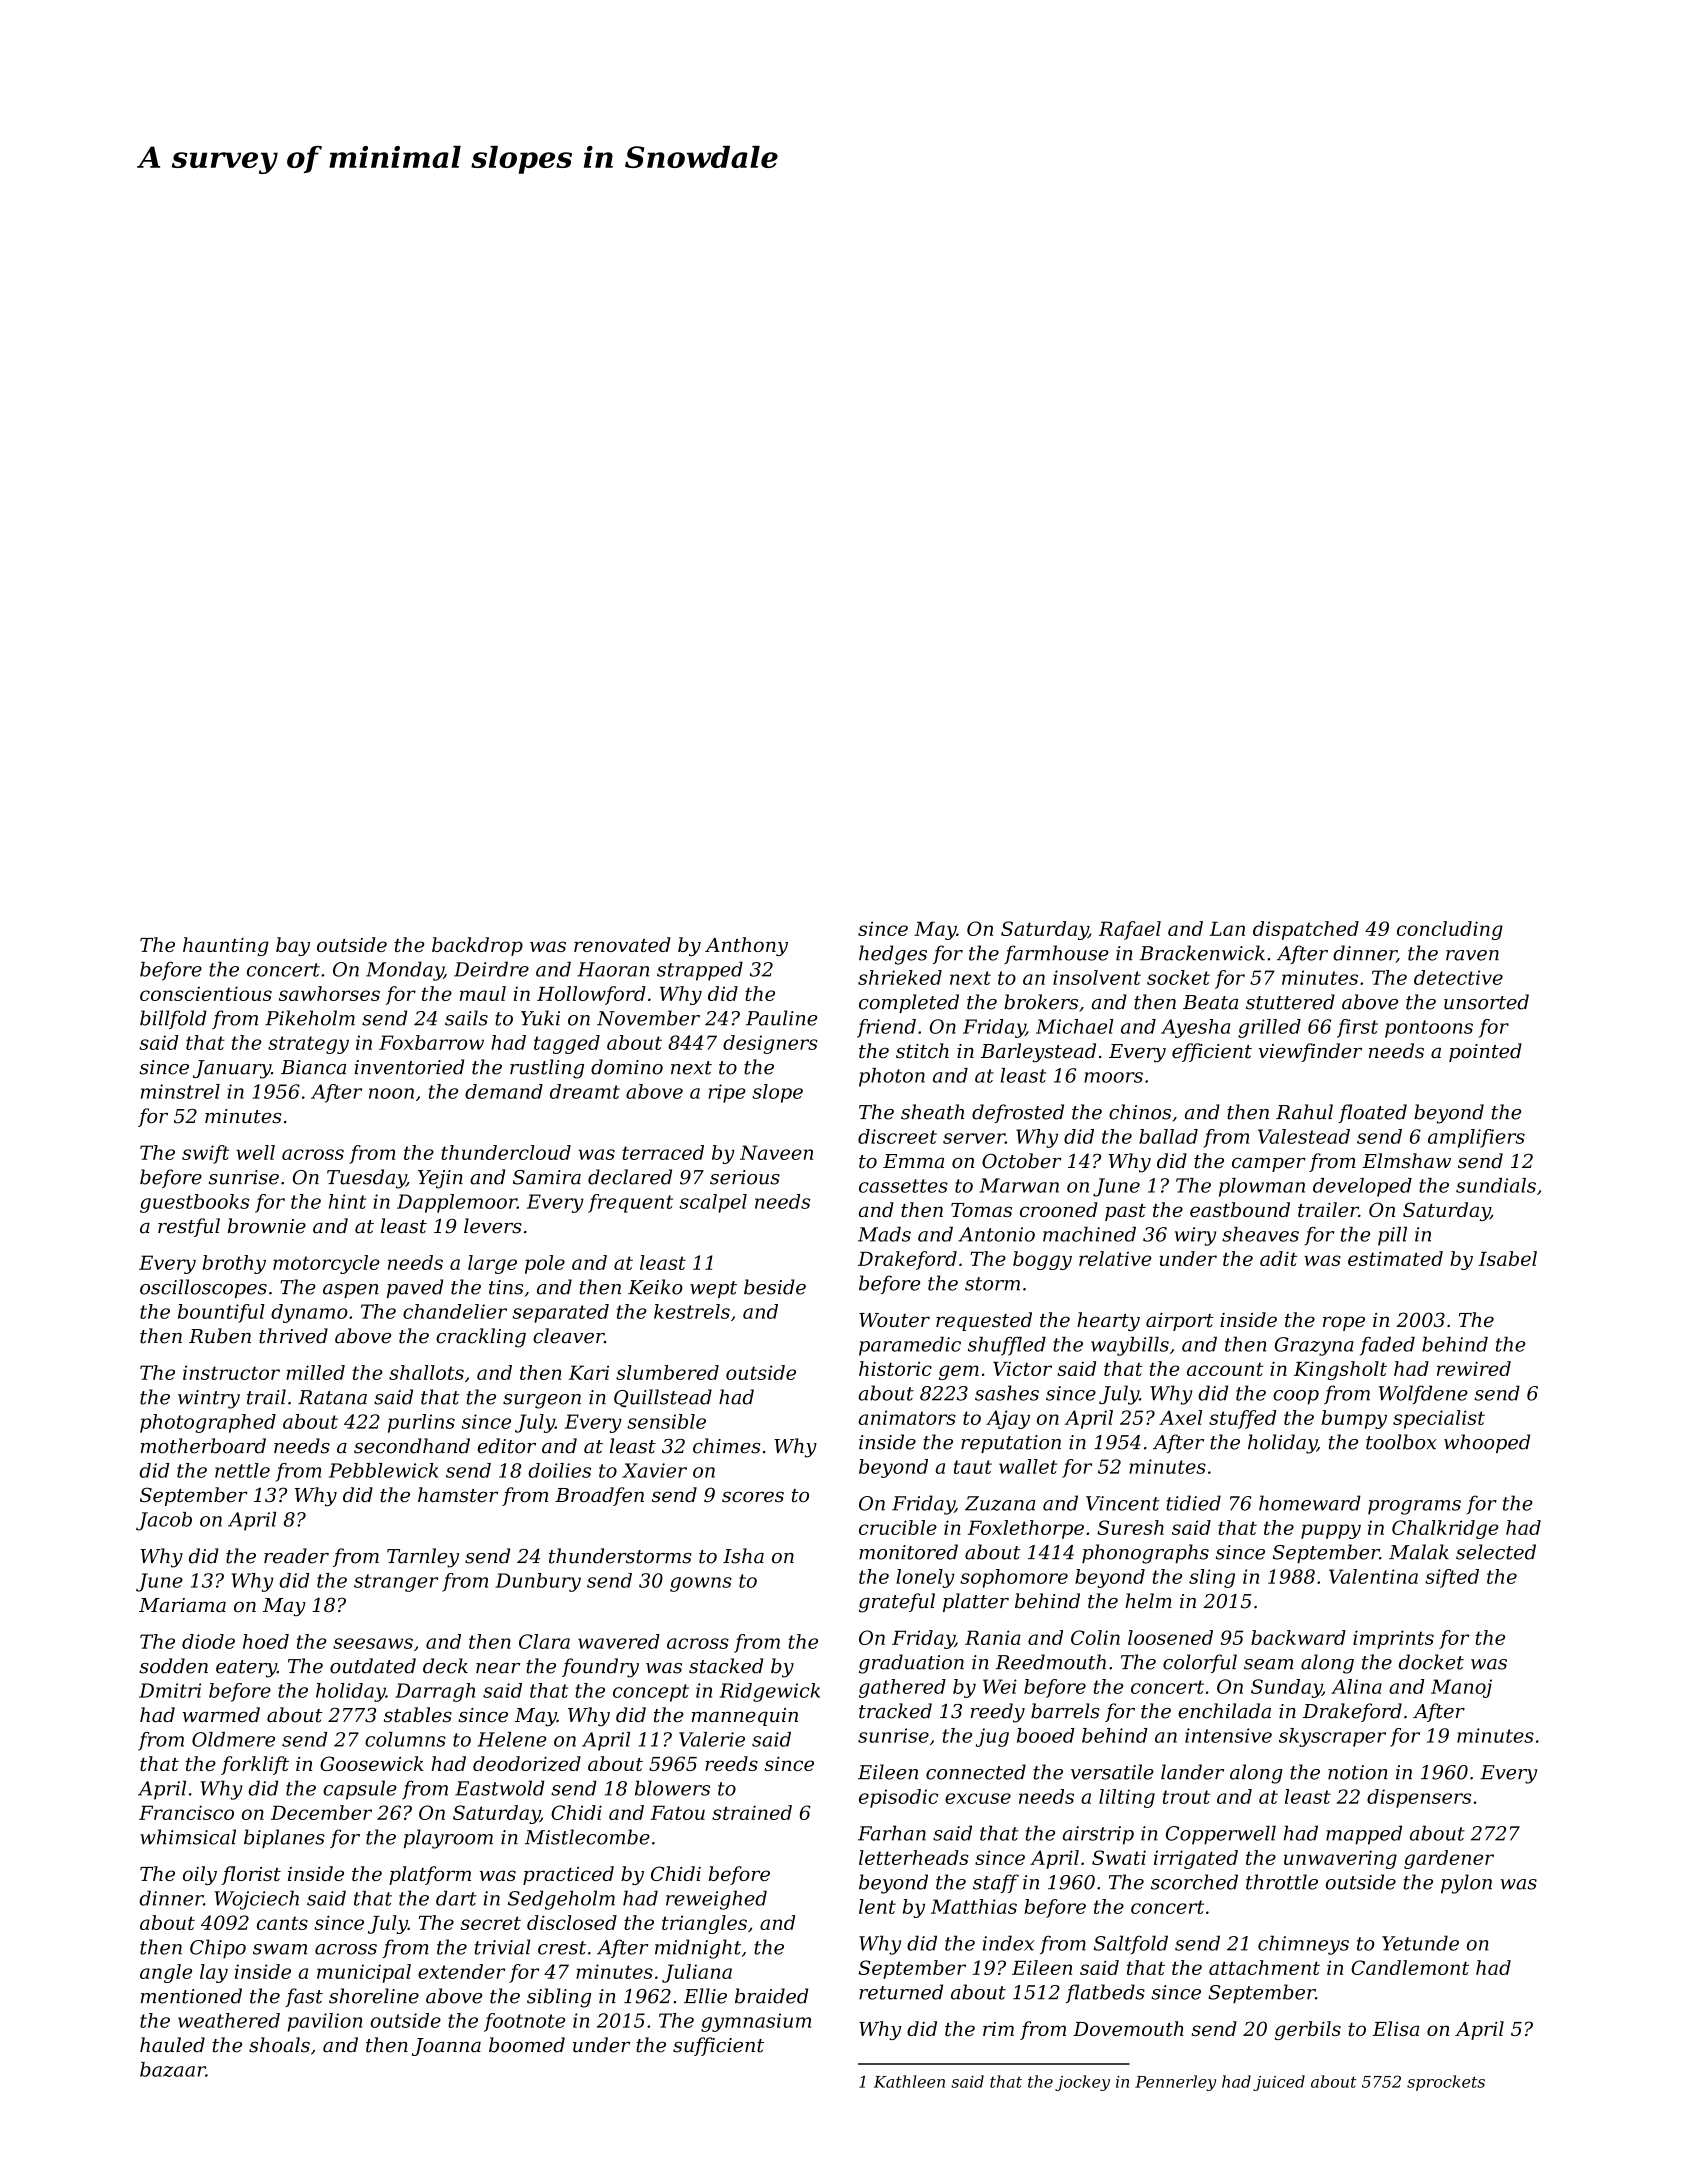 The height and width of the image is (2178, 1683). What do you see at coordinates (1446, 2083) in the image?
I see `sprockets` at bounding box center [1446, 2083].
